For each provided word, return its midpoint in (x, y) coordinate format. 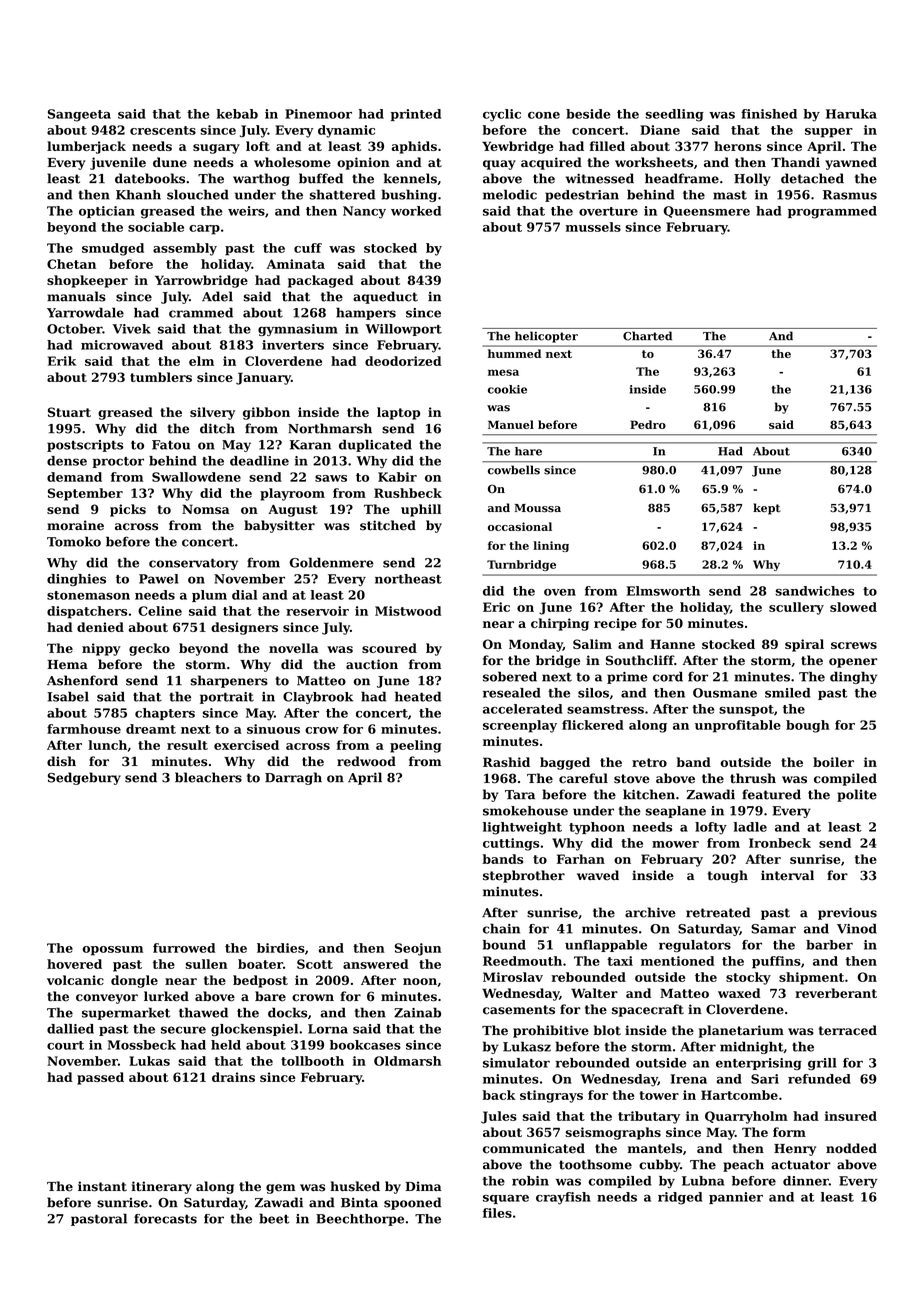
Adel (217, 296)
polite (857, 795)
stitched (388, 525)
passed (100, 1078)
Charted (647, 336)
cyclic (502, 115)
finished (769, 114)
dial (244, 595)
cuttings (511, 844)
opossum (112, 951)
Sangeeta (79, 115)
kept (767, 509)
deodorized (403, 361)
